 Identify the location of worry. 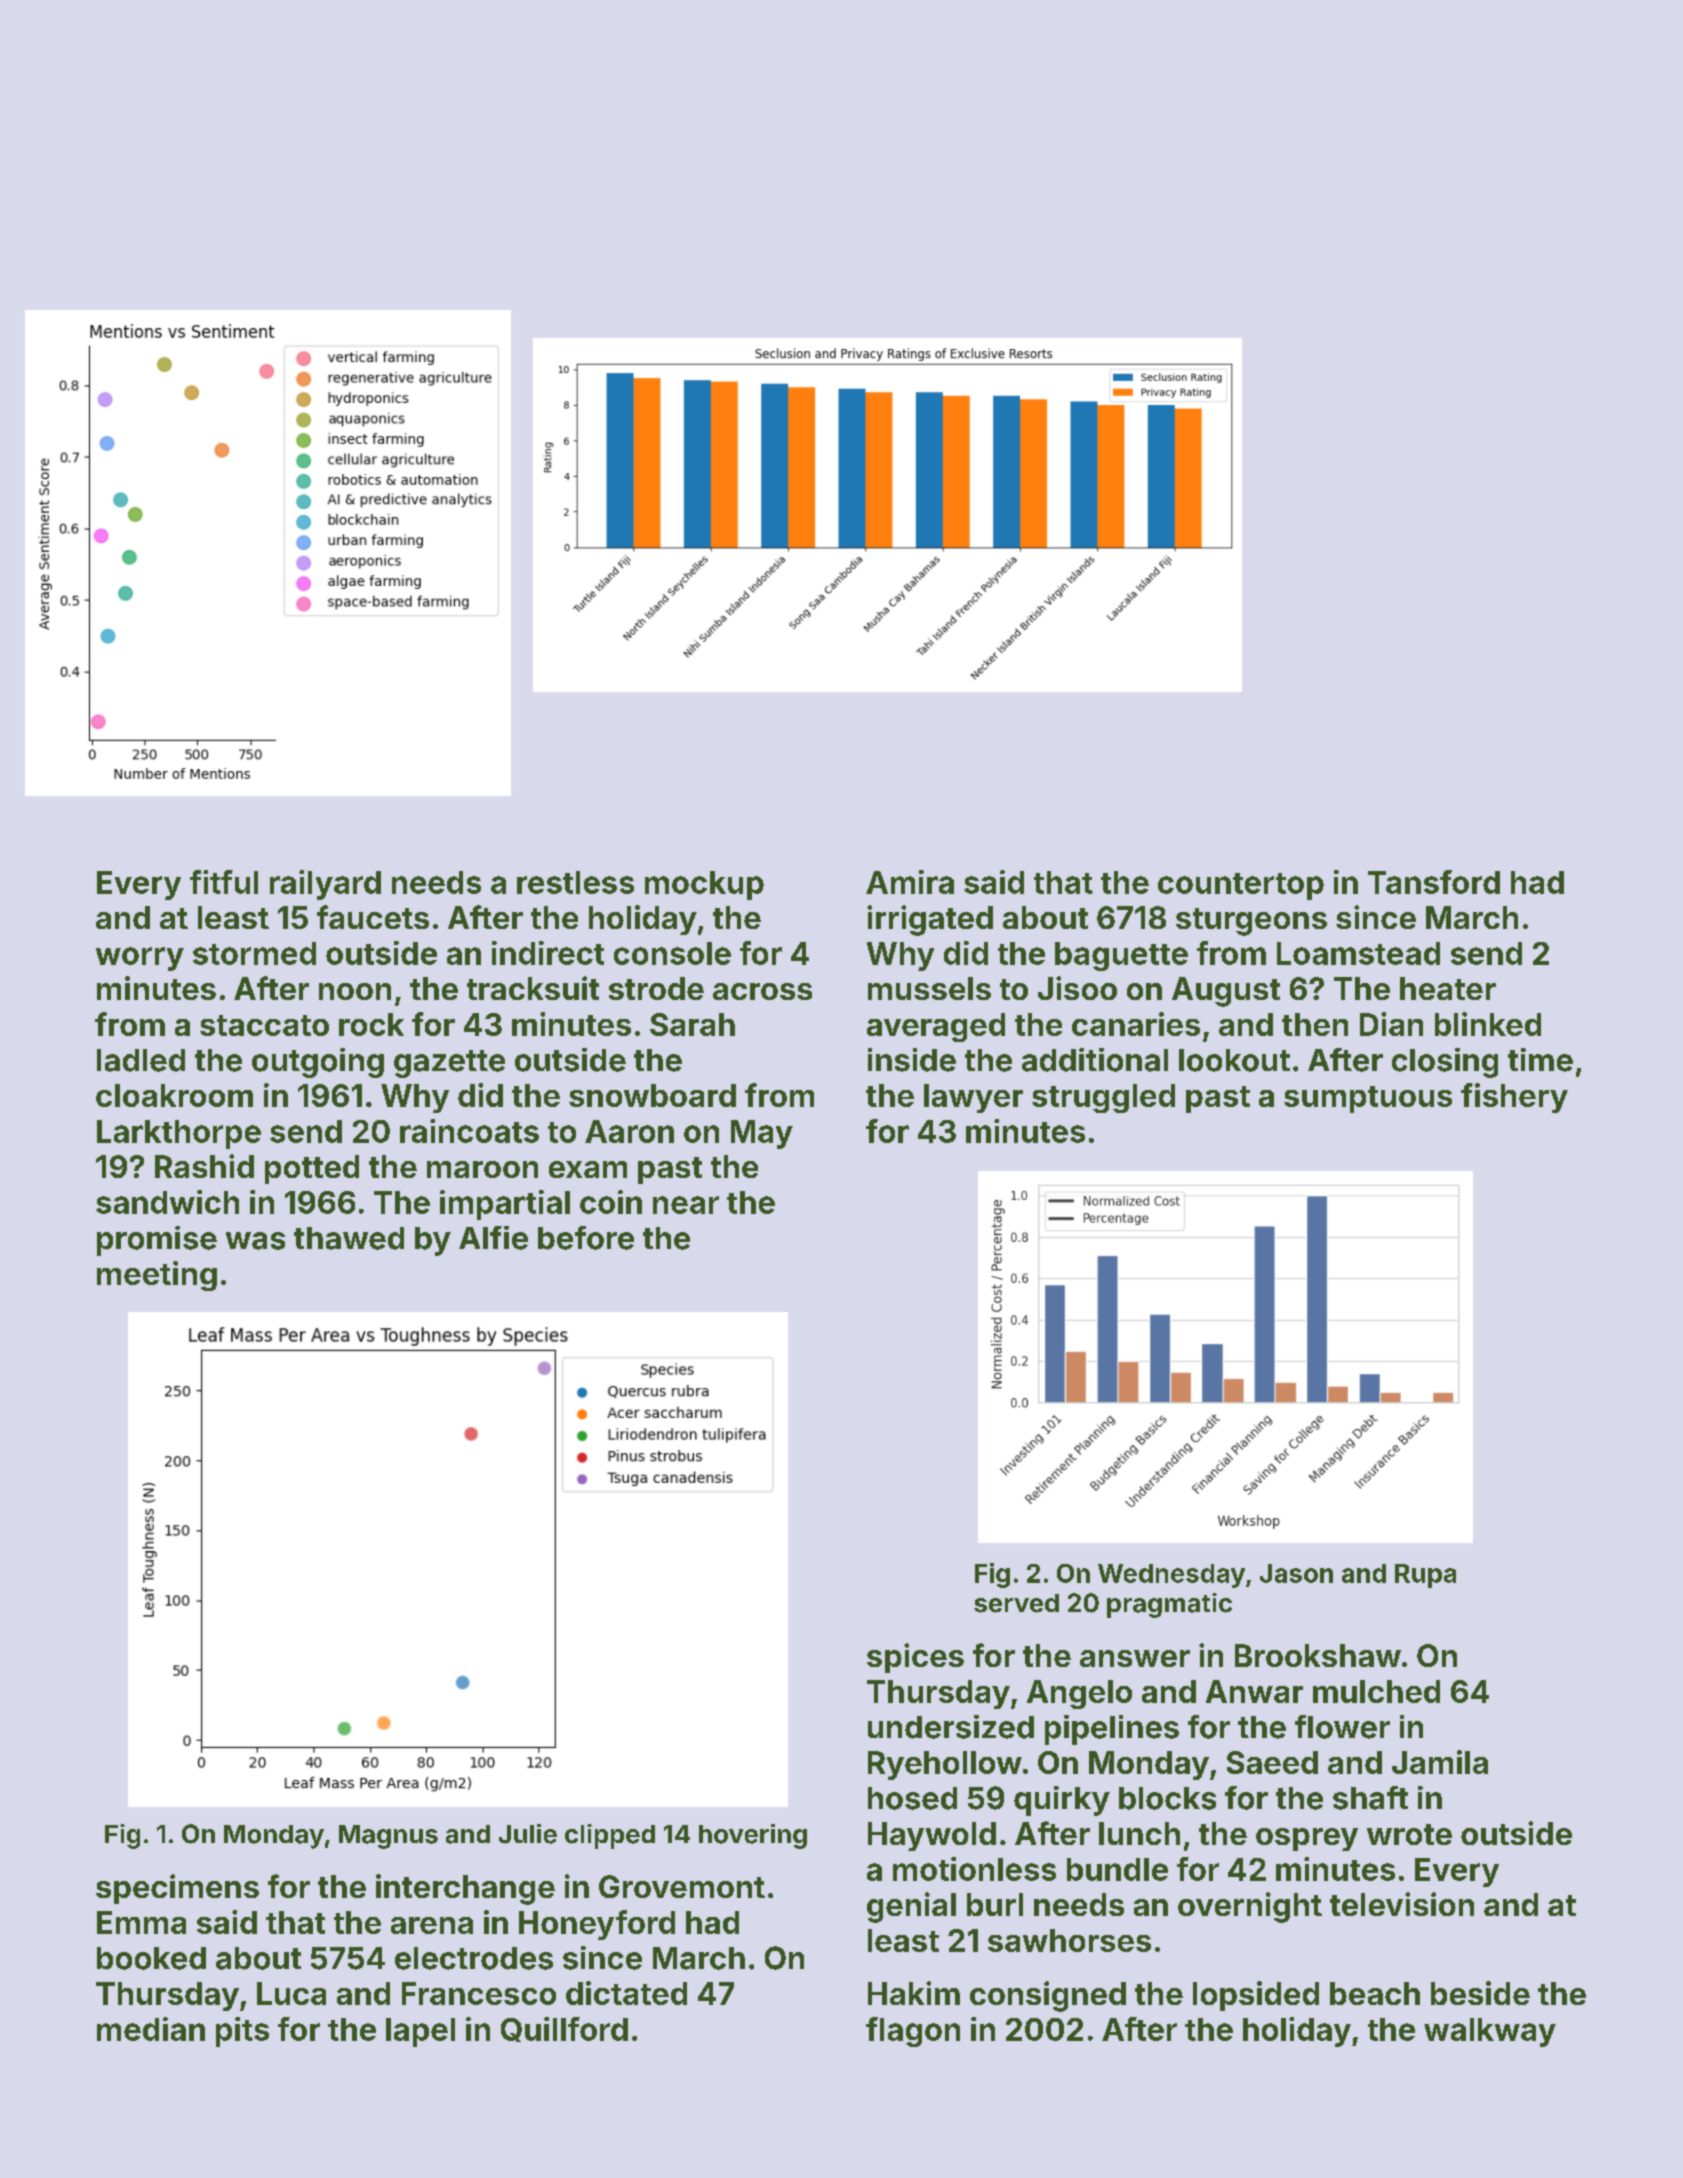
(140, 959).
